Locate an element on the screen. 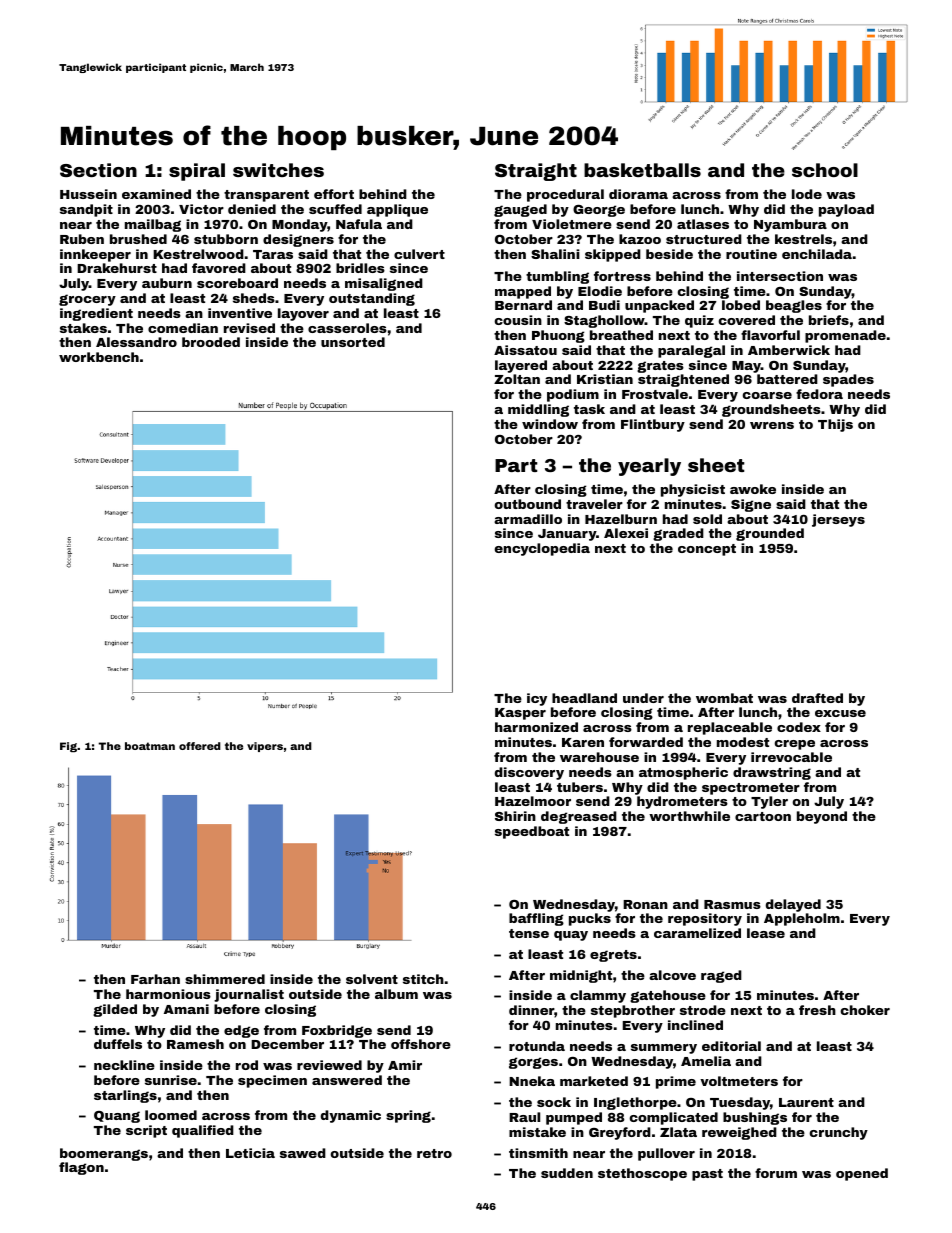 This screenshot has height=1233, width=952. headland is located at coordinates (584, 698).
